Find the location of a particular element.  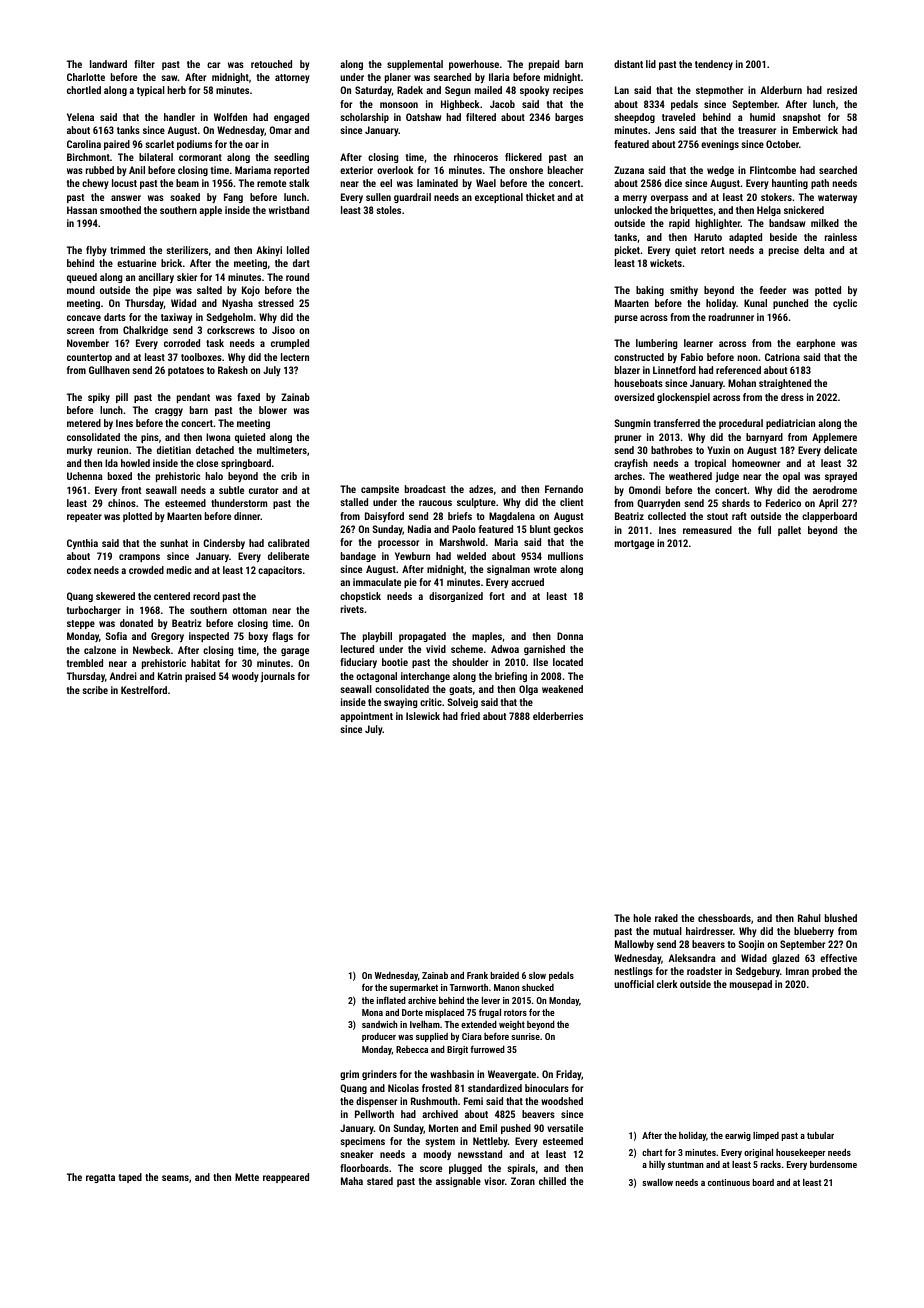

curator is located at coordinates (263, 490).
